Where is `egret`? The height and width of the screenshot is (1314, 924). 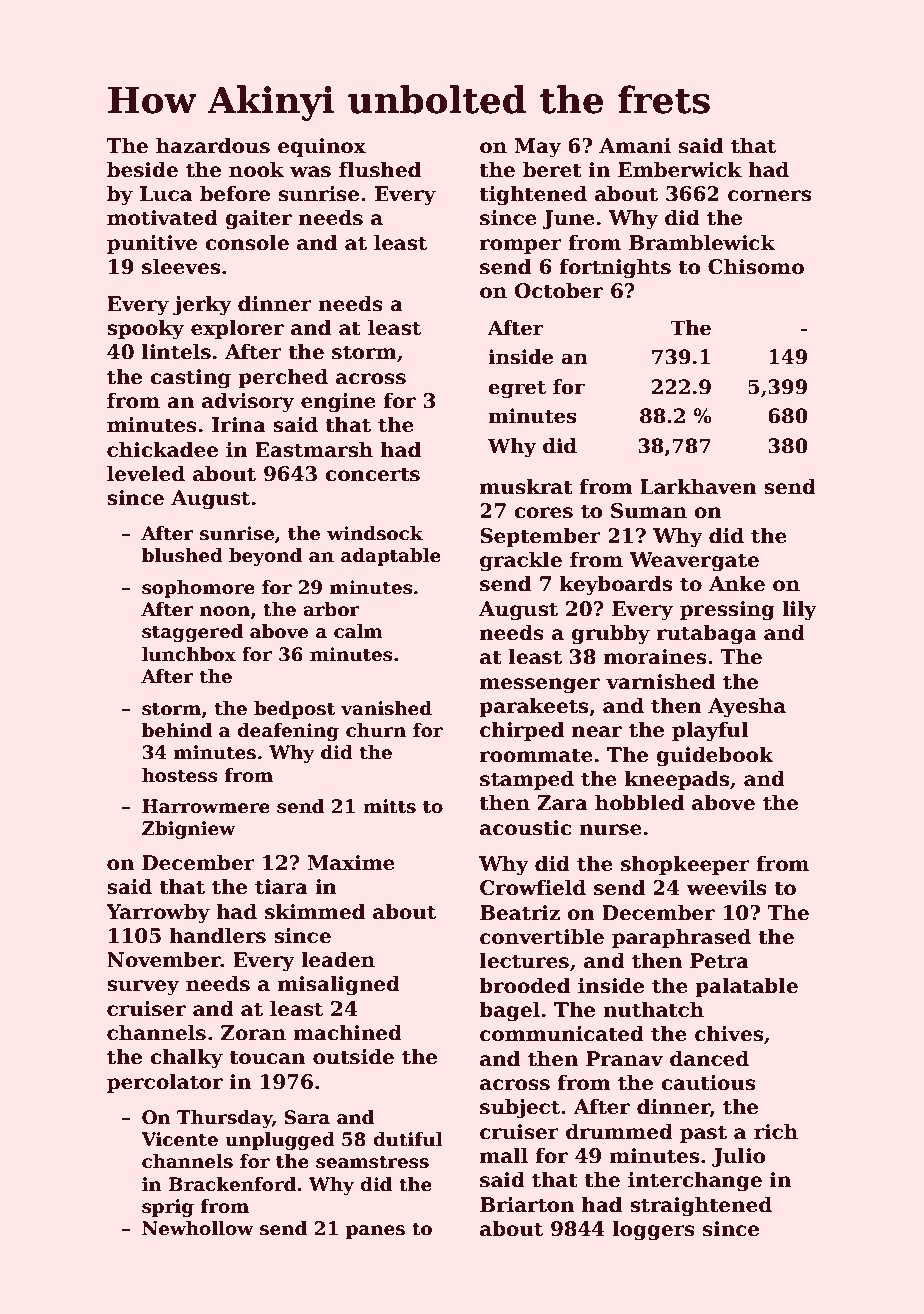 egret is located at coordinates (517, 390).
